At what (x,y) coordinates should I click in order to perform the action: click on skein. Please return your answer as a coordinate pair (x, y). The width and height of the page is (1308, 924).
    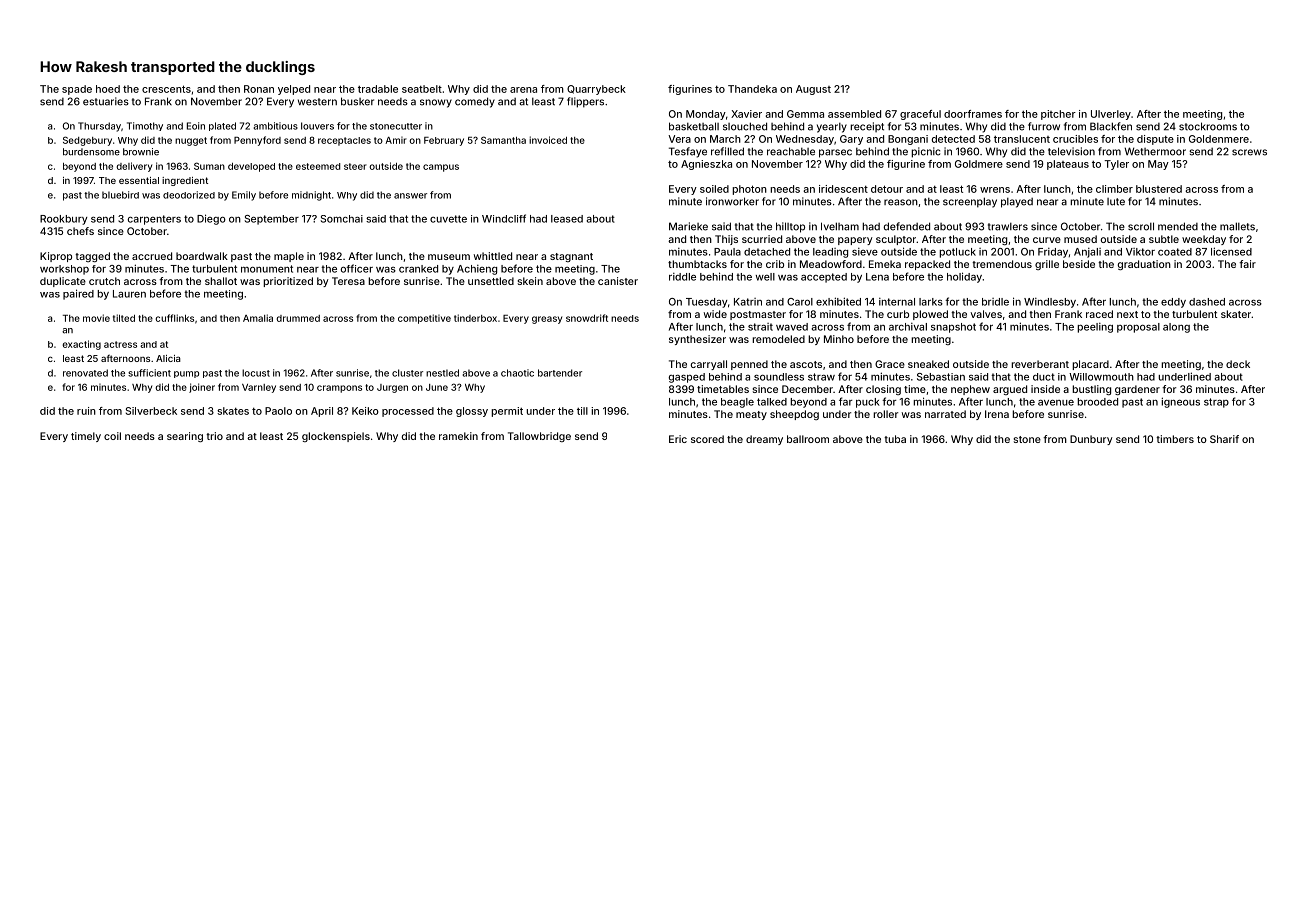
    Looking at the image, I should click on (530, 281).
